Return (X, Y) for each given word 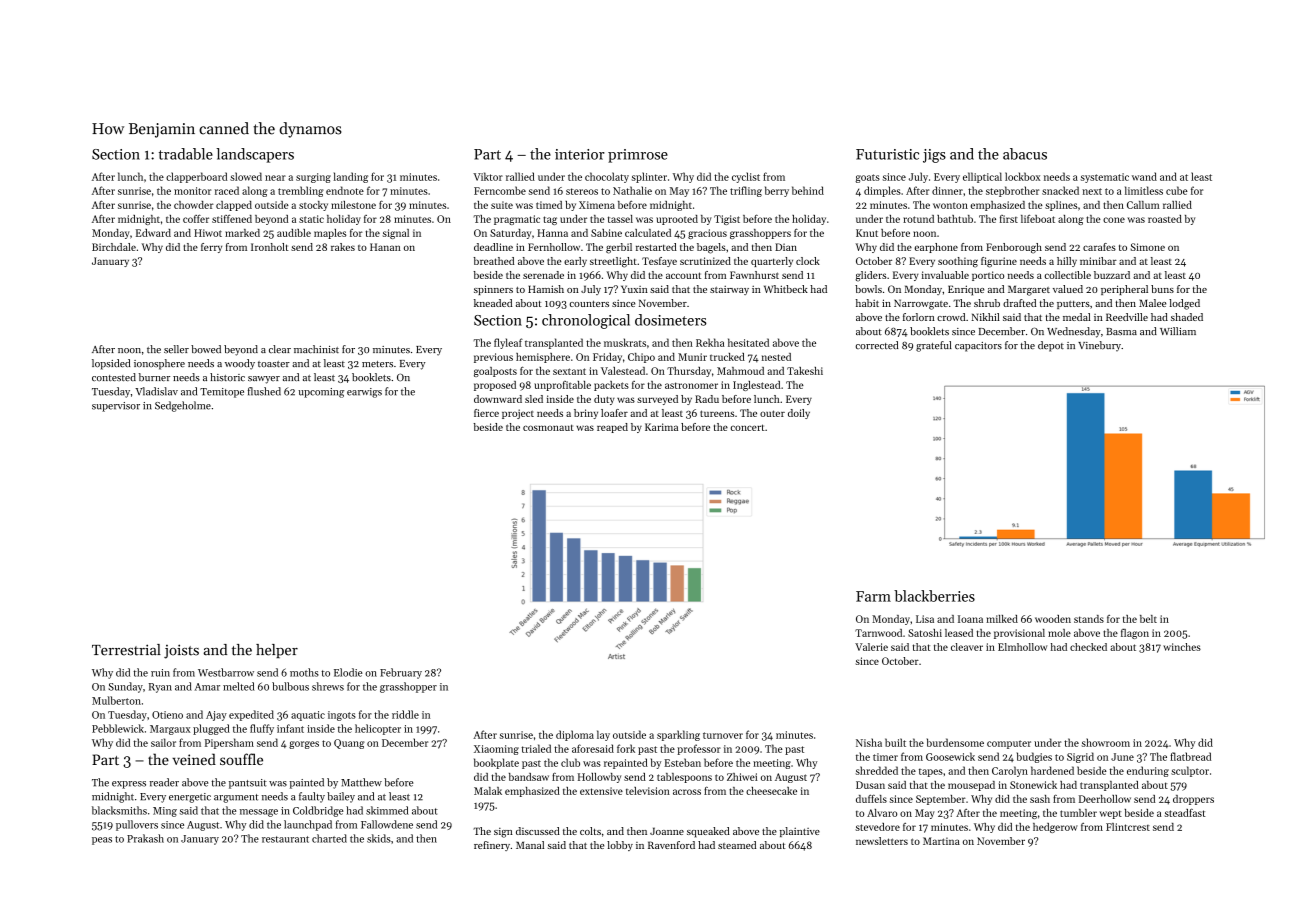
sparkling (678, 735)
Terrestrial (126, 650)
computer (1009, 744)
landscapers (255, 155)
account (683, 275)
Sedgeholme (183, 406)
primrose (638, 156)
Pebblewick (118, 728)
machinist (316, 349)
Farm (873, 596)
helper (277, 651)
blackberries (934, 596)
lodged (1184, 304)
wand (1144, 176)
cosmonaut (548, 427)
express (129, 785)
